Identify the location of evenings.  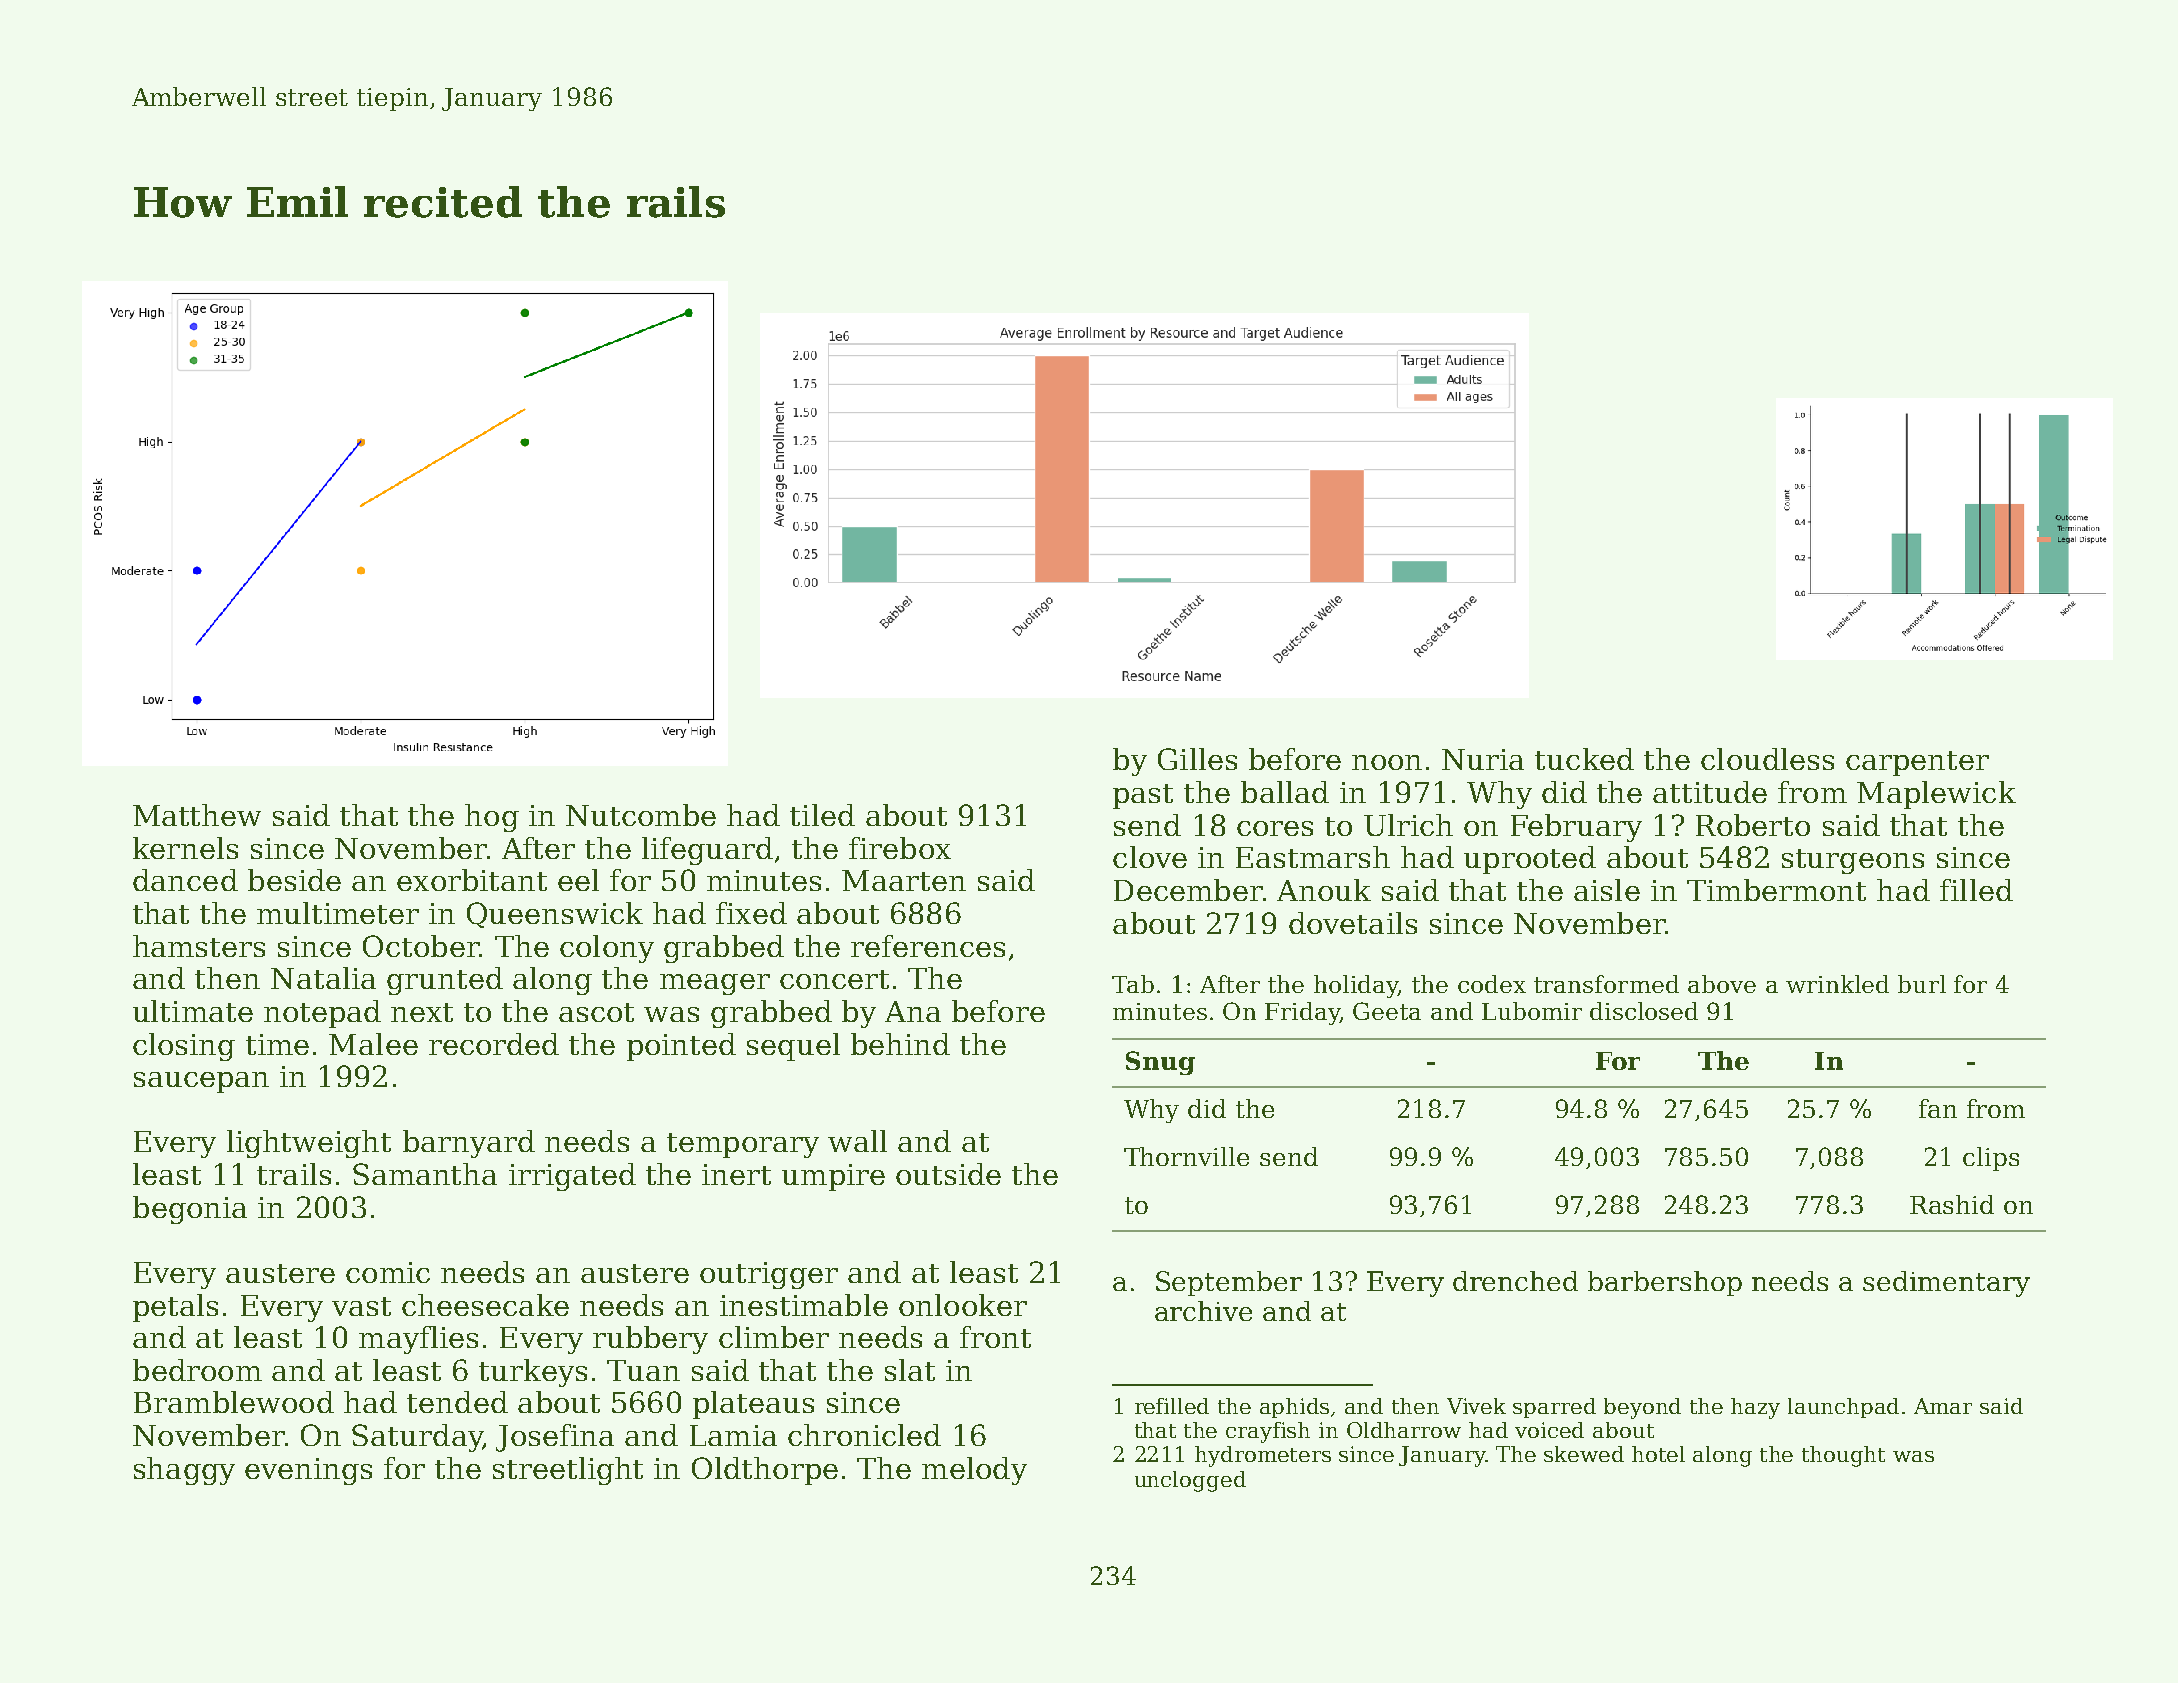
(308, 1471).
